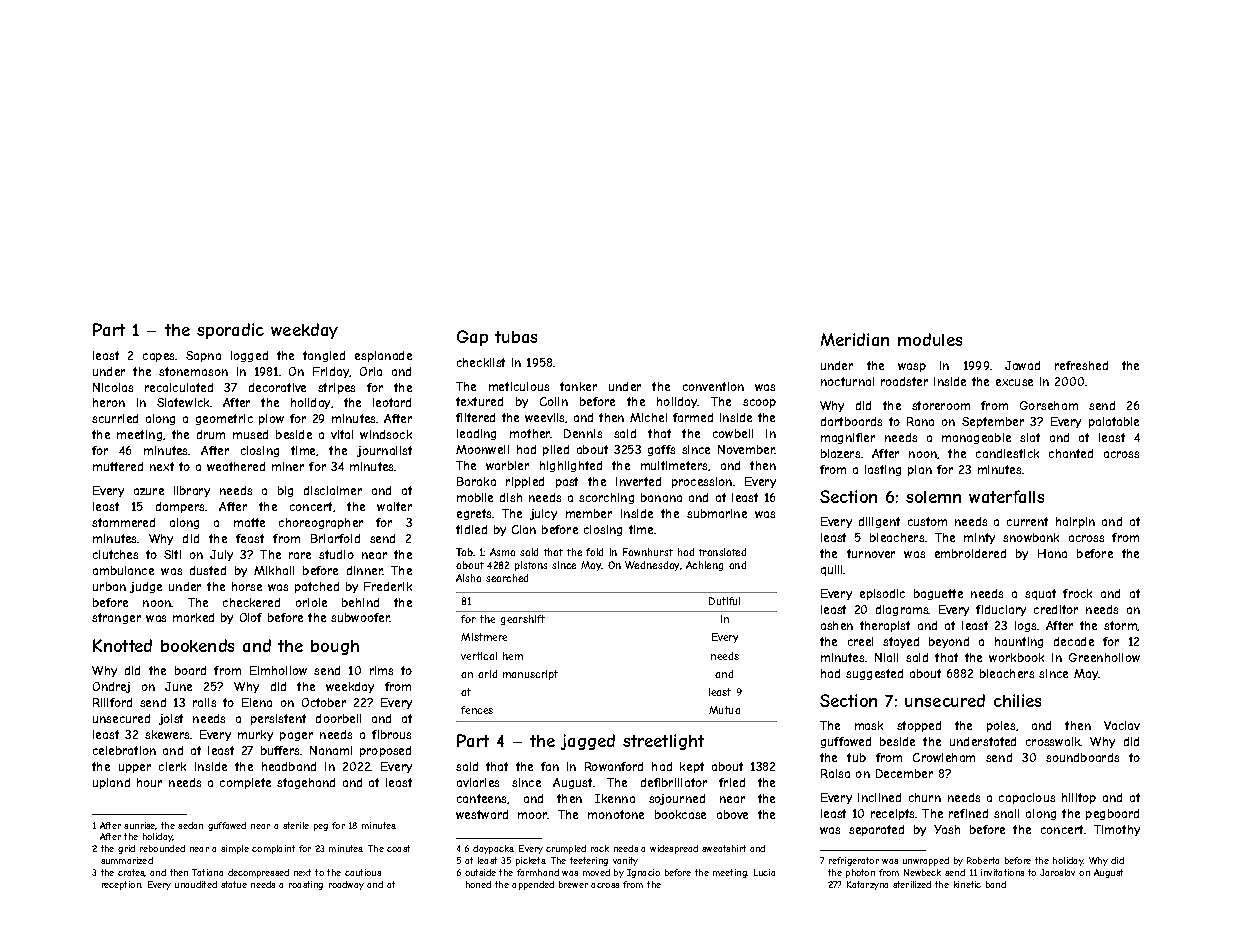  I want to click on frock, so click(1077, 593).
